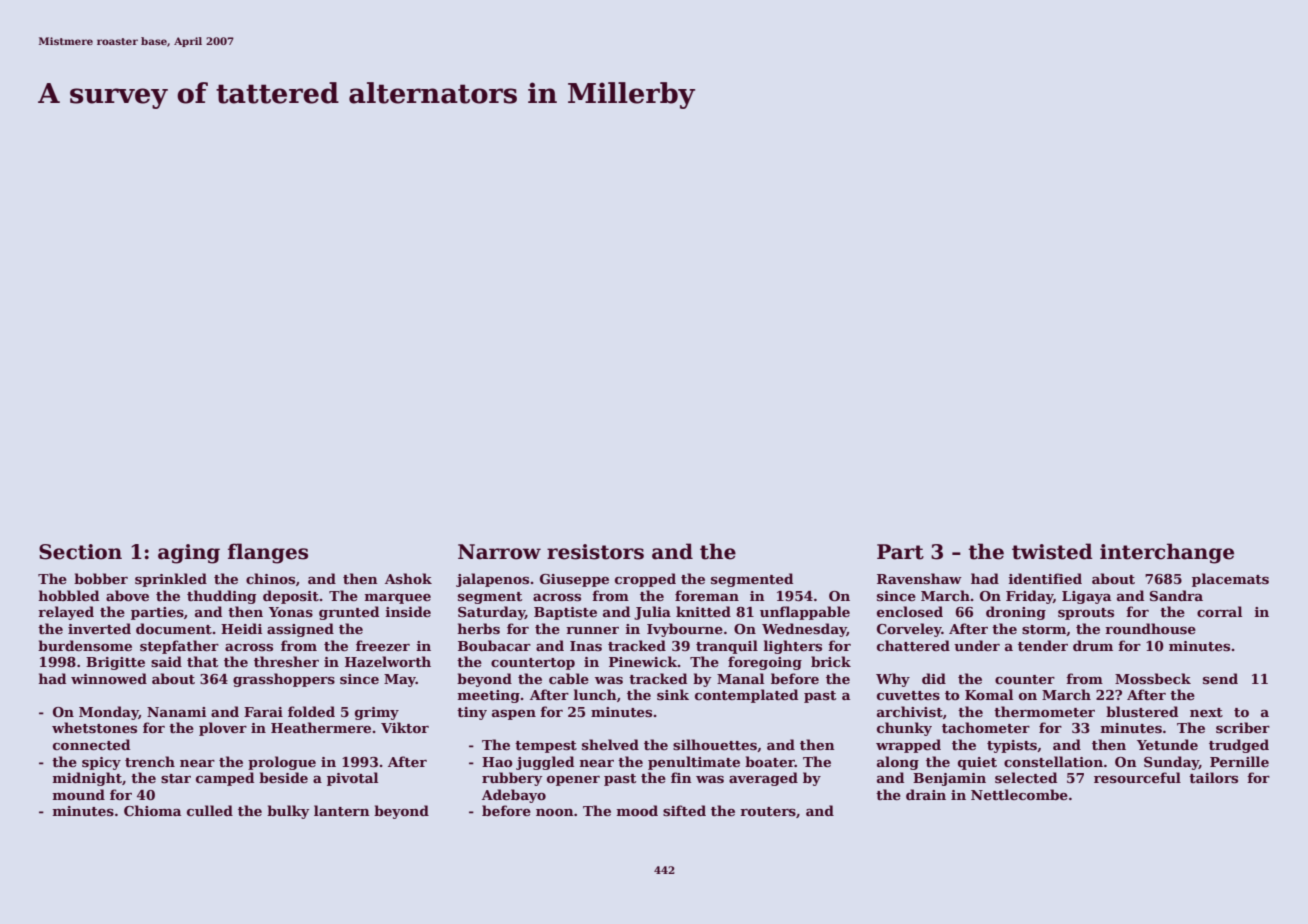 The height and width of the screenshot is (924, 1308). I want to click on bulky, so click(288, 812).
